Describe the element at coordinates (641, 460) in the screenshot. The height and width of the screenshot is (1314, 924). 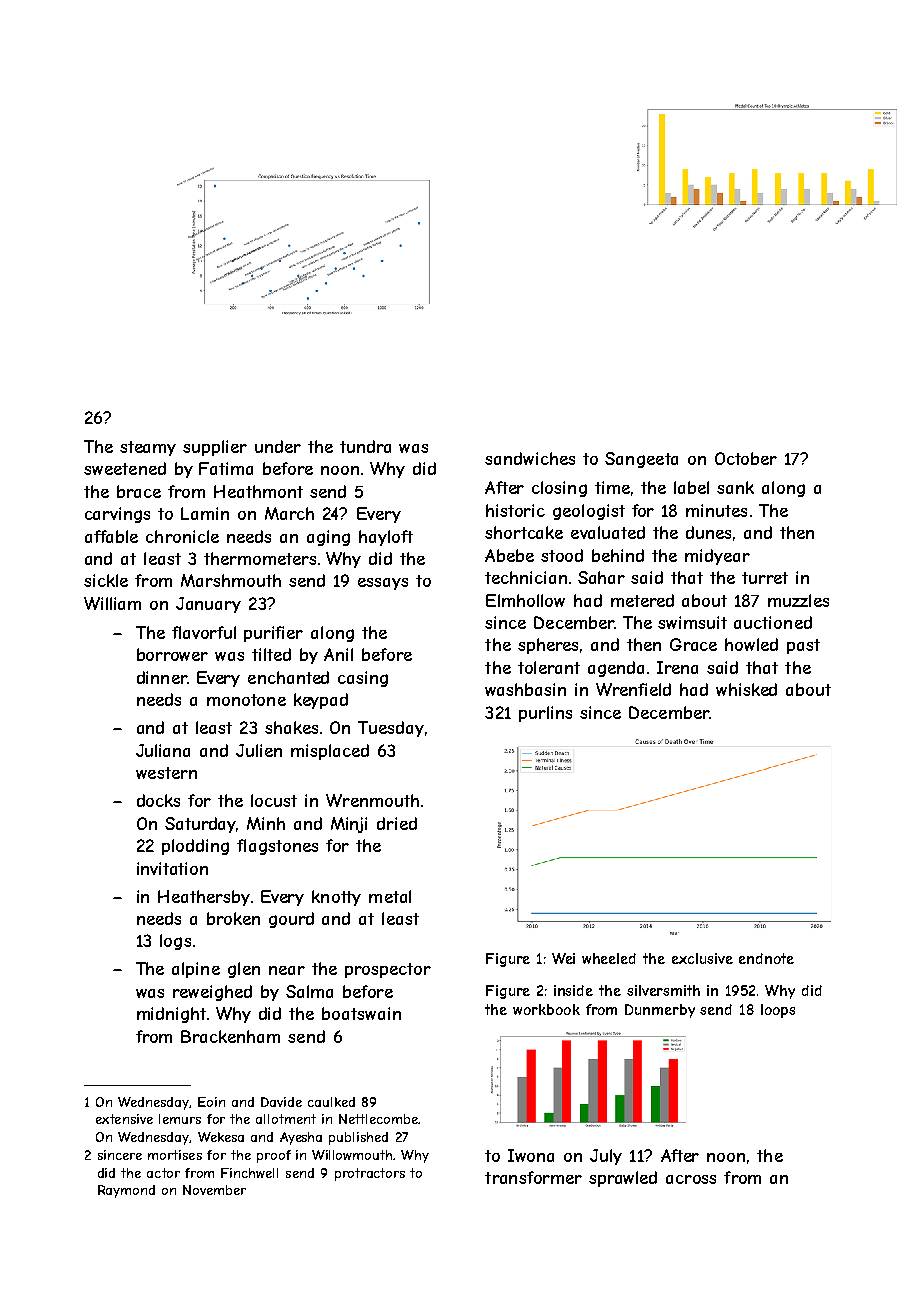
I see `Sangeeta` at that location.
